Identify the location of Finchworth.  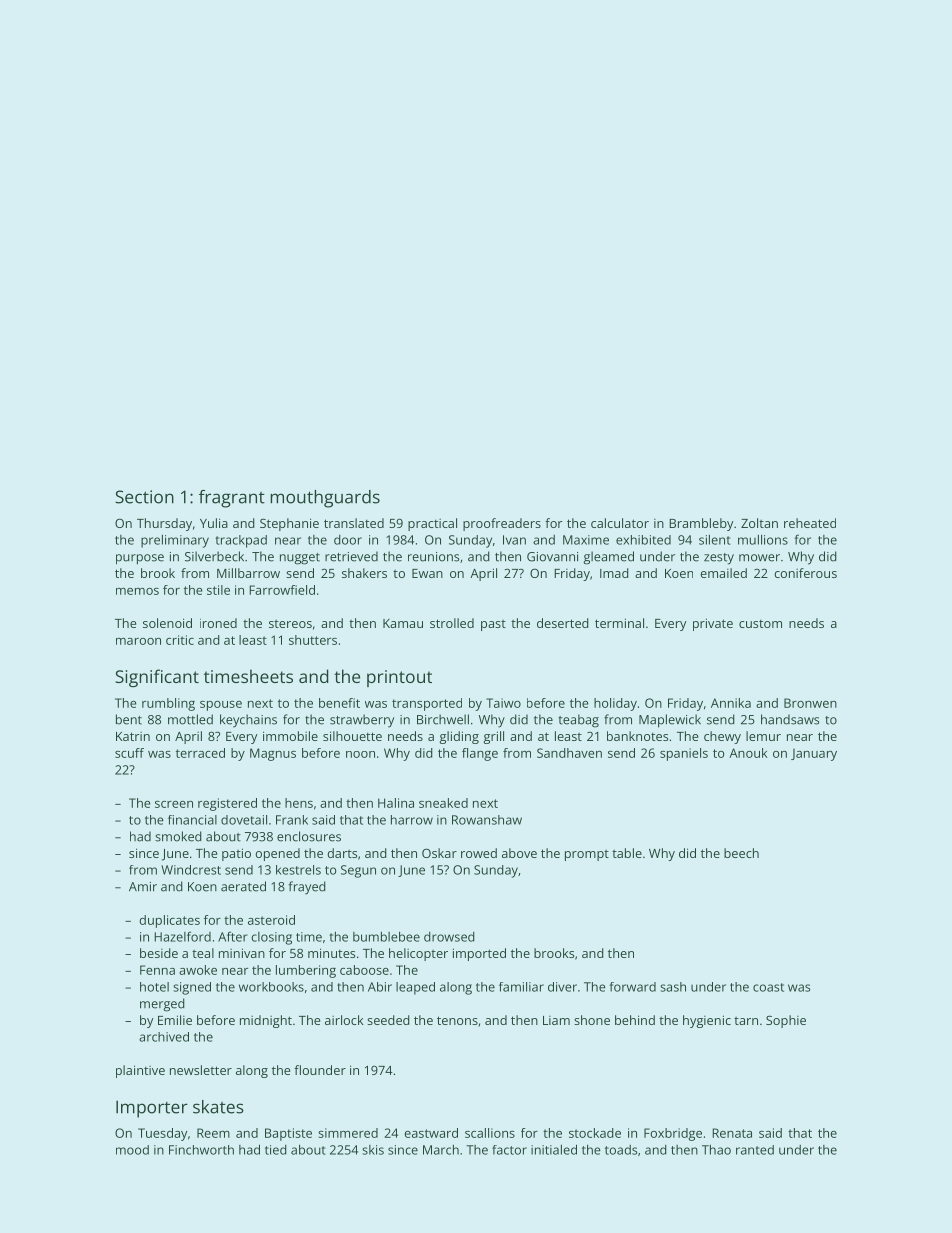
(201, 1150).
